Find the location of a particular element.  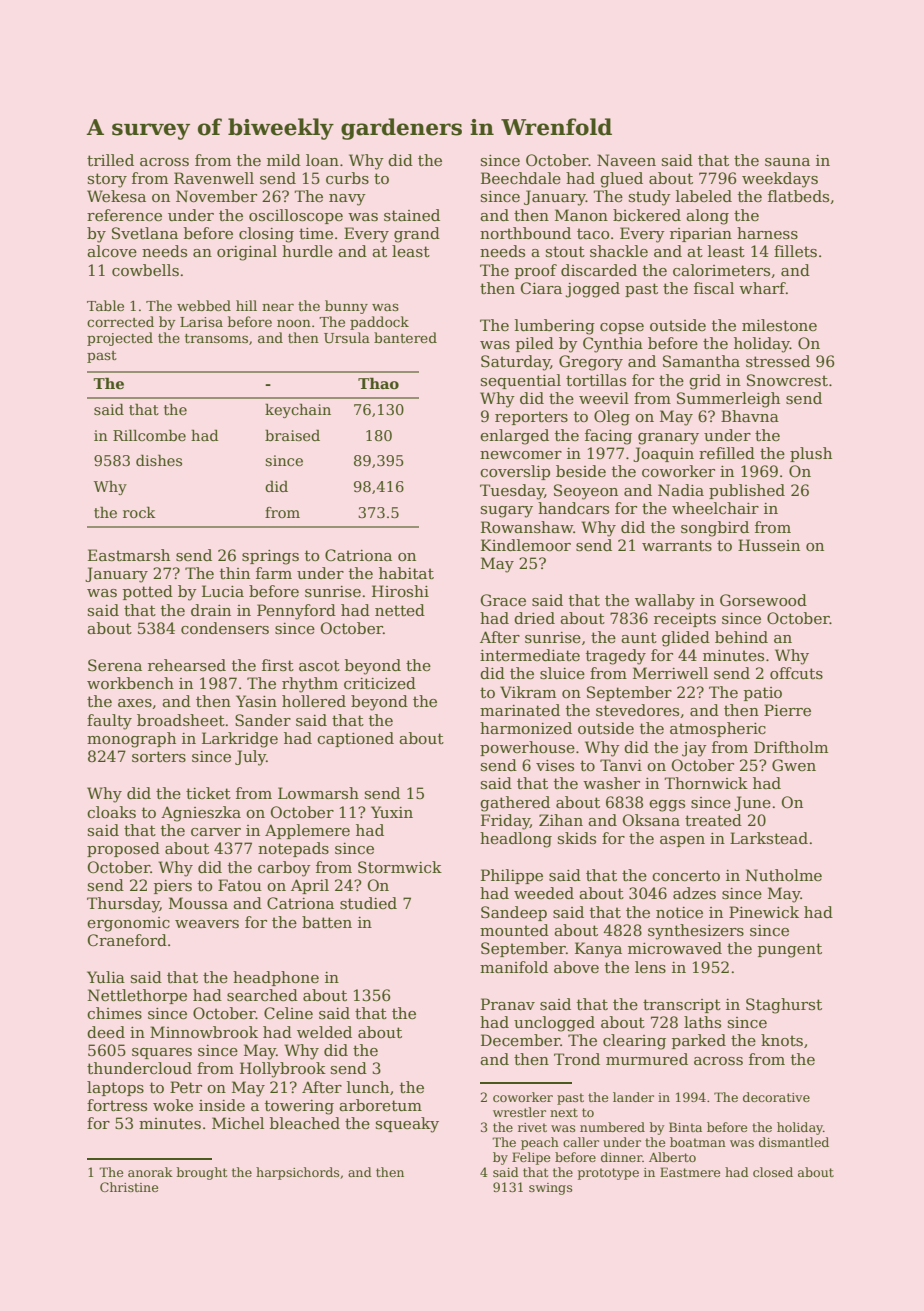

newcomer is located at coordinates (521, 455).
